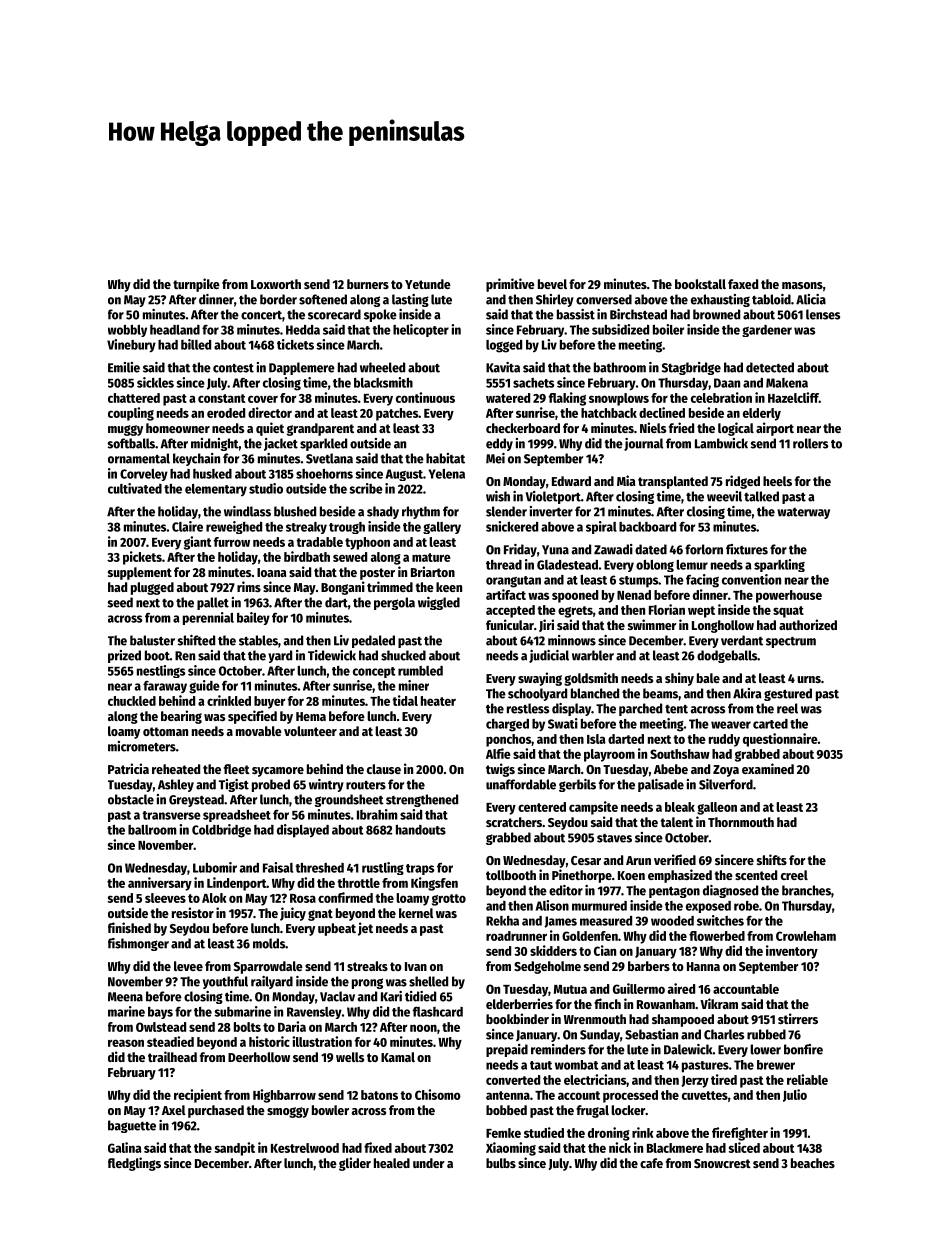  I want to click on weevil, so click(724, 496).
